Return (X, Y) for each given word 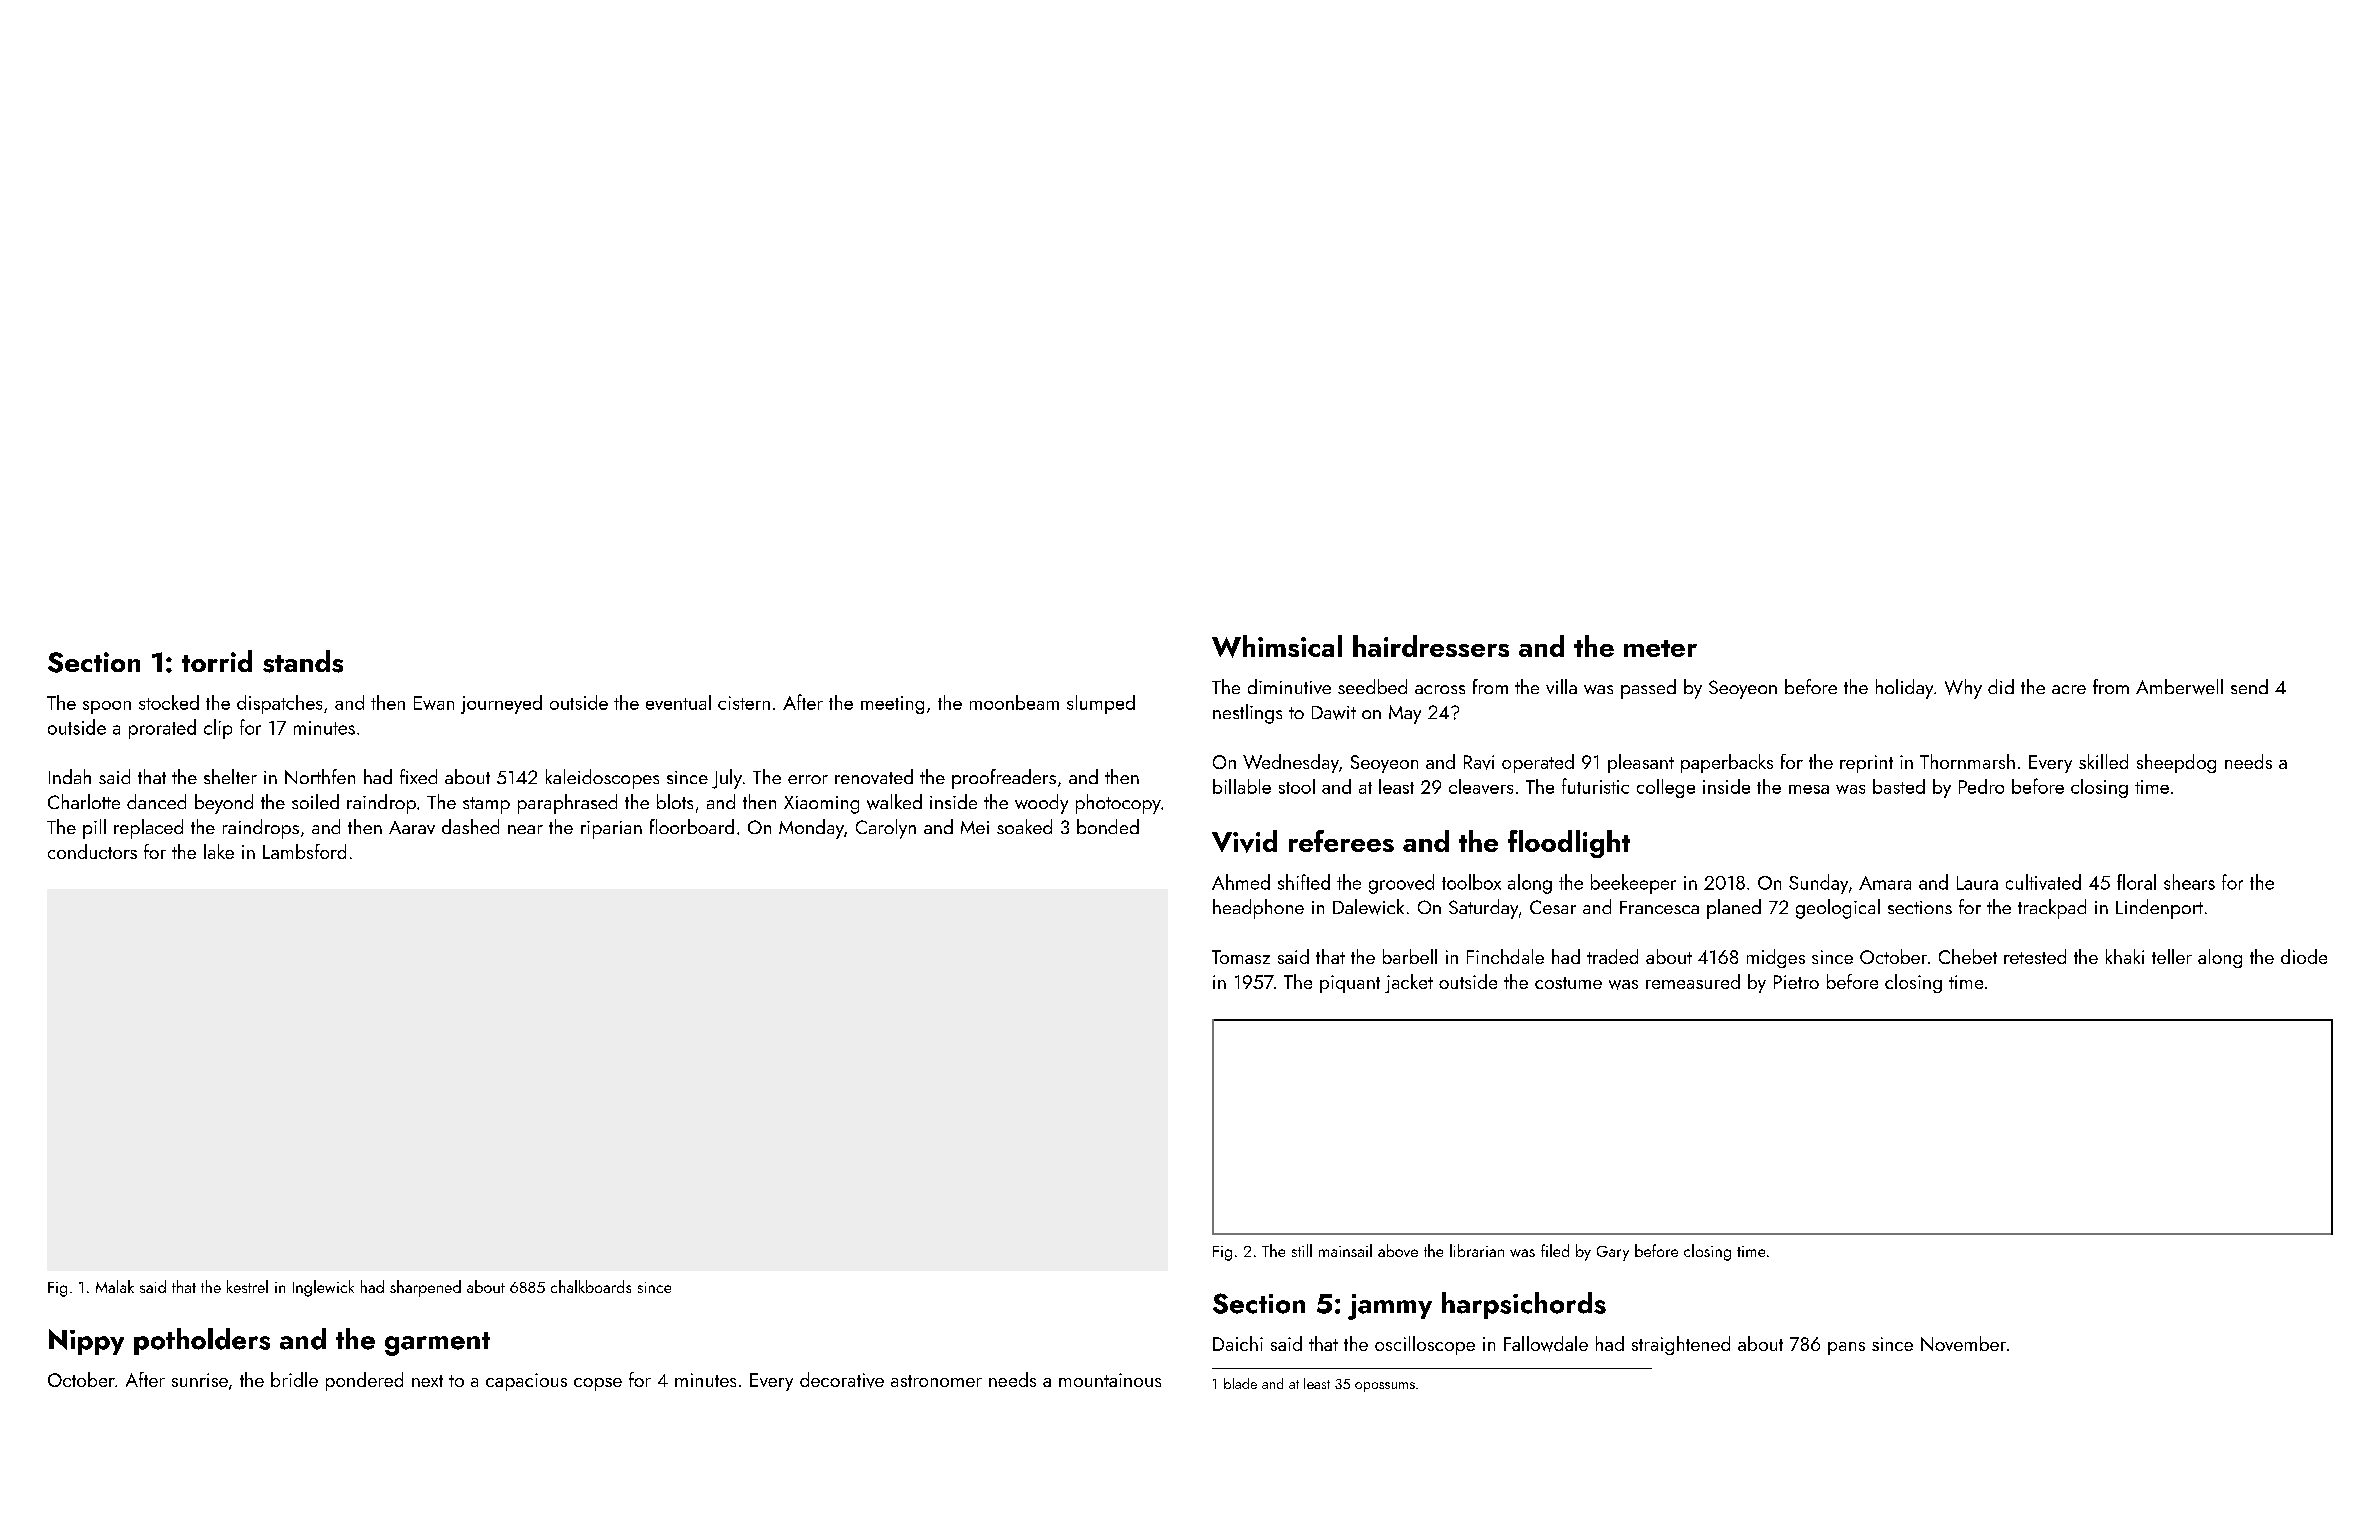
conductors (92, 851)
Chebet (1968, 956)
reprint (1866, 764)
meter (1660, 648)
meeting (892, 705)
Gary (1613, 1253)
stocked (169, 702)
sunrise (200, 1380)
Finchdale (1505, 956)
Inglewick (323, 1288)
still (1302, 1250)
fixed (418, 776)
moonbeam (1014, 702)
